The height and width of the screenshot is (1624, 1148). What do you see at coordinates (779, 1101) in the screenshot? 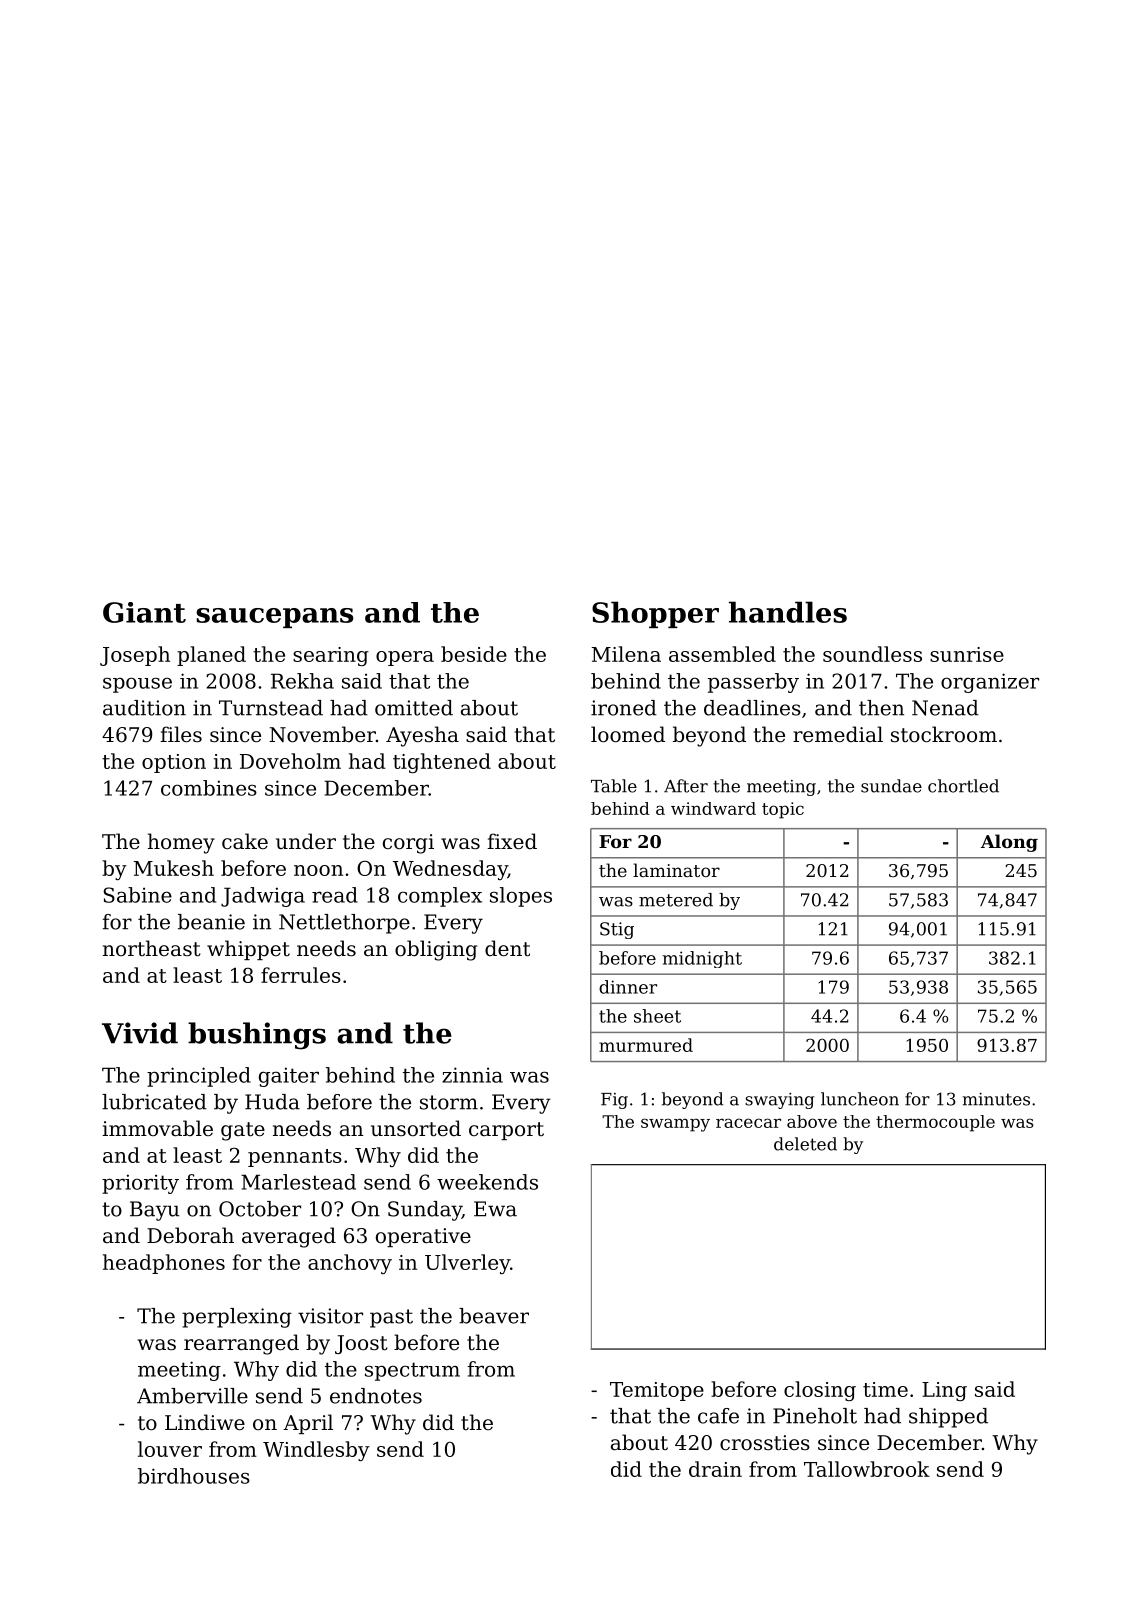
I see `swaying` at bounding box center [779, 1101].
